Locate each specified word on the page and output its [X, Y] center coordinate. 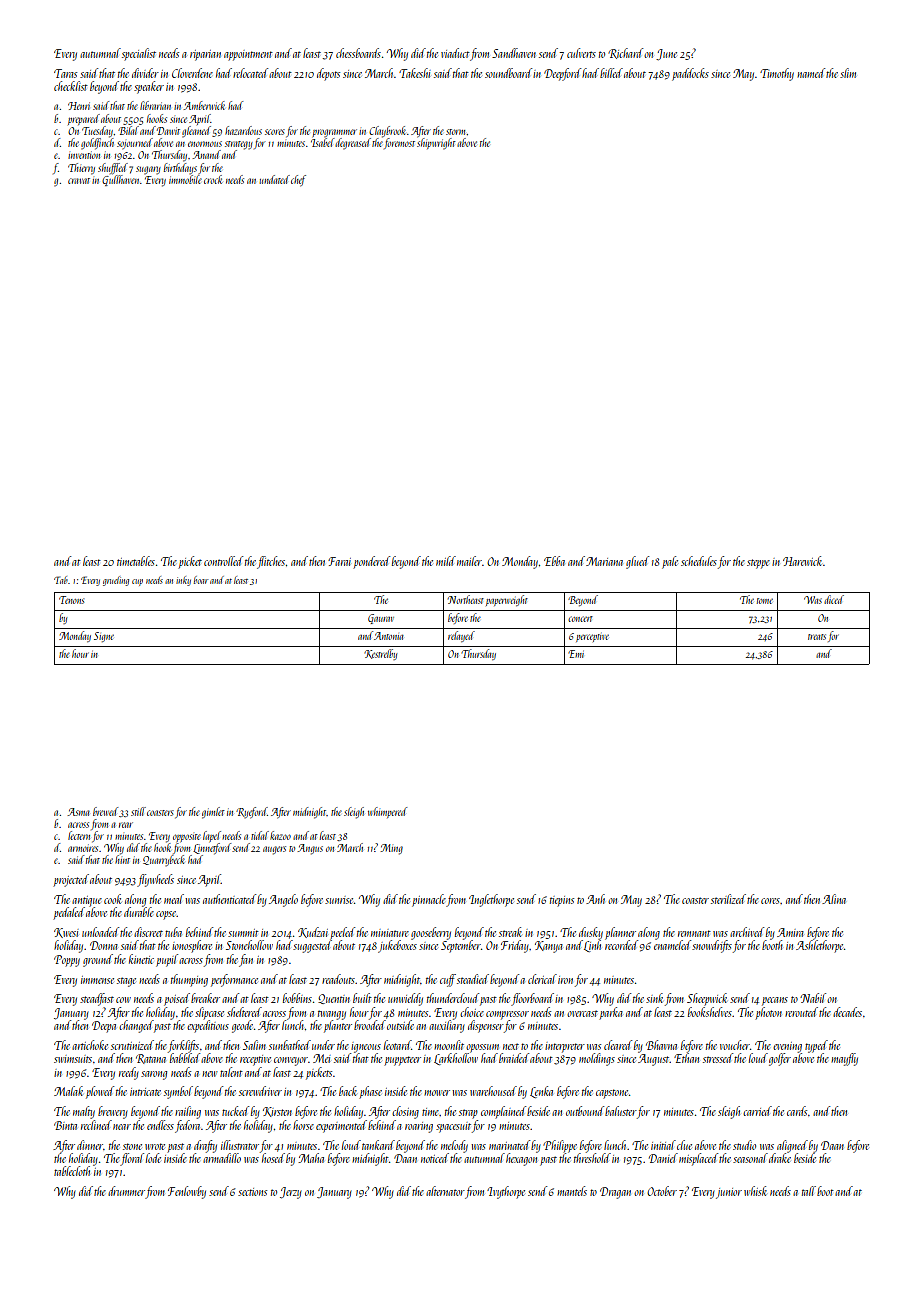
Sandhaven [514, 53]
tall [809, 1191]
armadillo [222, 1158]
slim [848, 73]
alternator [445, 1191]
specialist [139, 54]
